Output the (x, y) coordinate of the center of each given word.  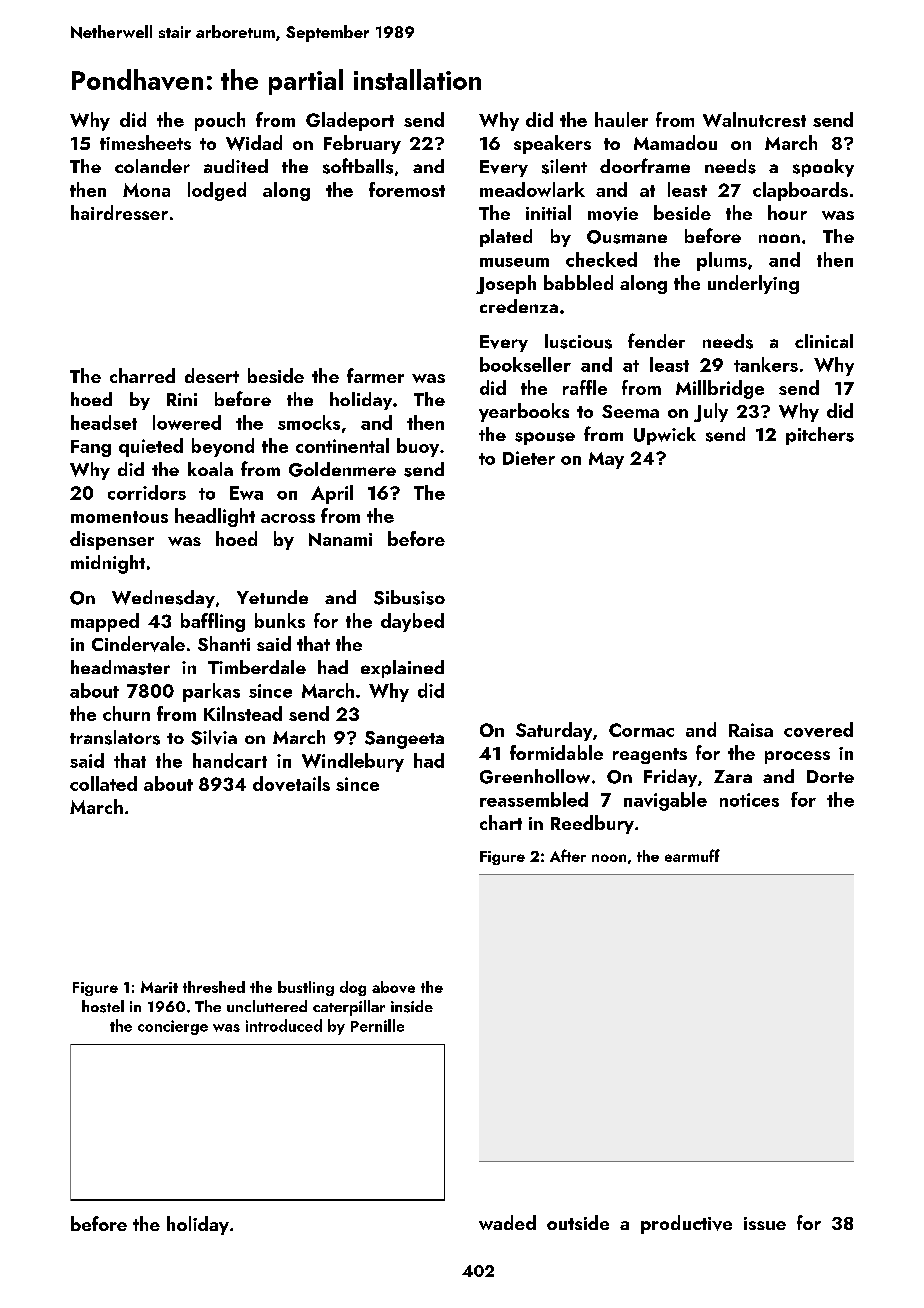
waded (507, 1222)
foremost (407, 189)
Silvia (214, 737)
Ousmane (627, 237)
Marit (159, 987)
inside (412, 1006)
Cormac (641, 730)
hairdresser (119, 212)
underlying (753, 284)
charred (142, 375)
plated (506, 238)
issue (765, 1223)
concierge (173, 1027)
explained (402, 669)
